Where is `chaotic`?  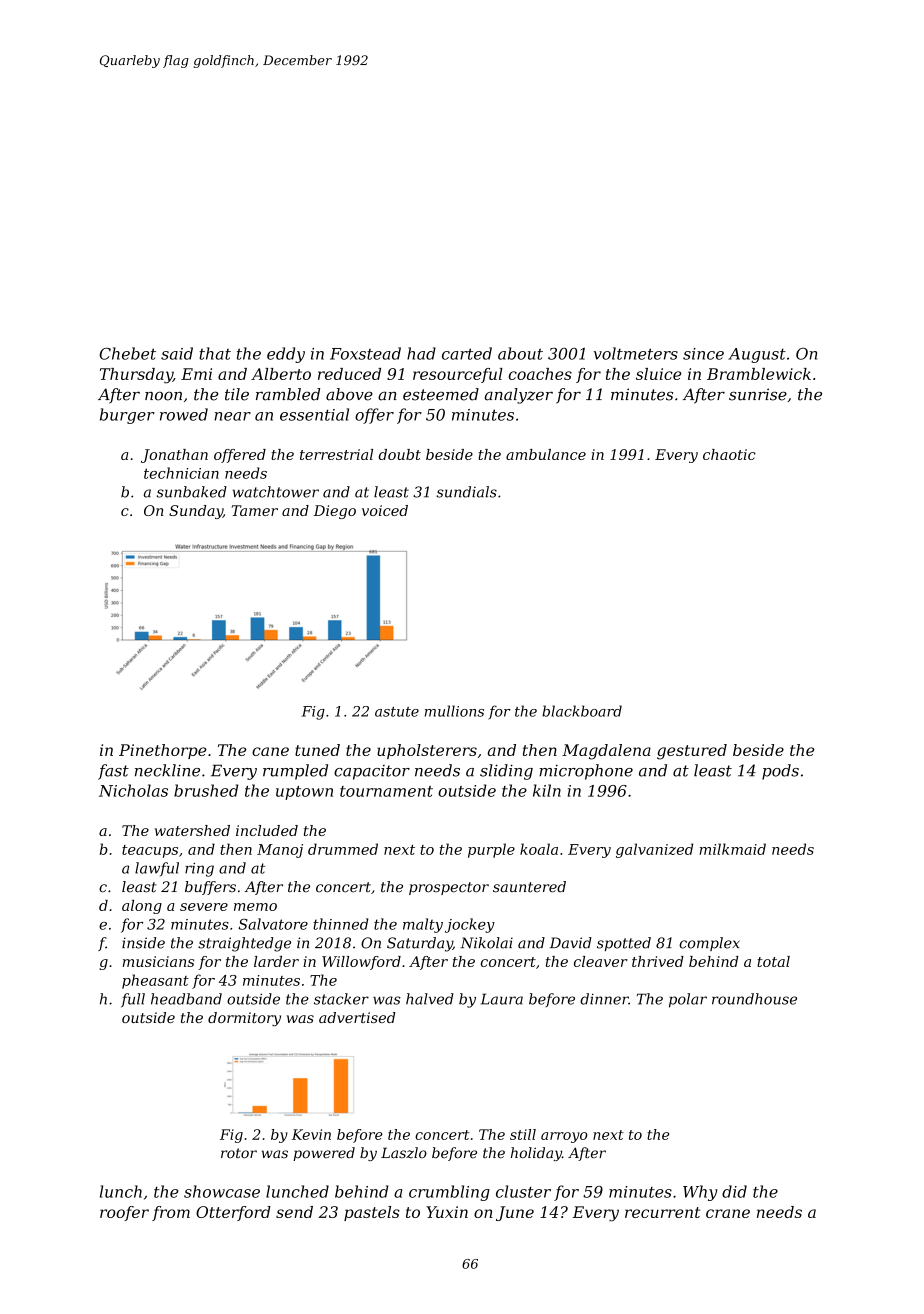
chaotic is located at coordinates (729, 454).
